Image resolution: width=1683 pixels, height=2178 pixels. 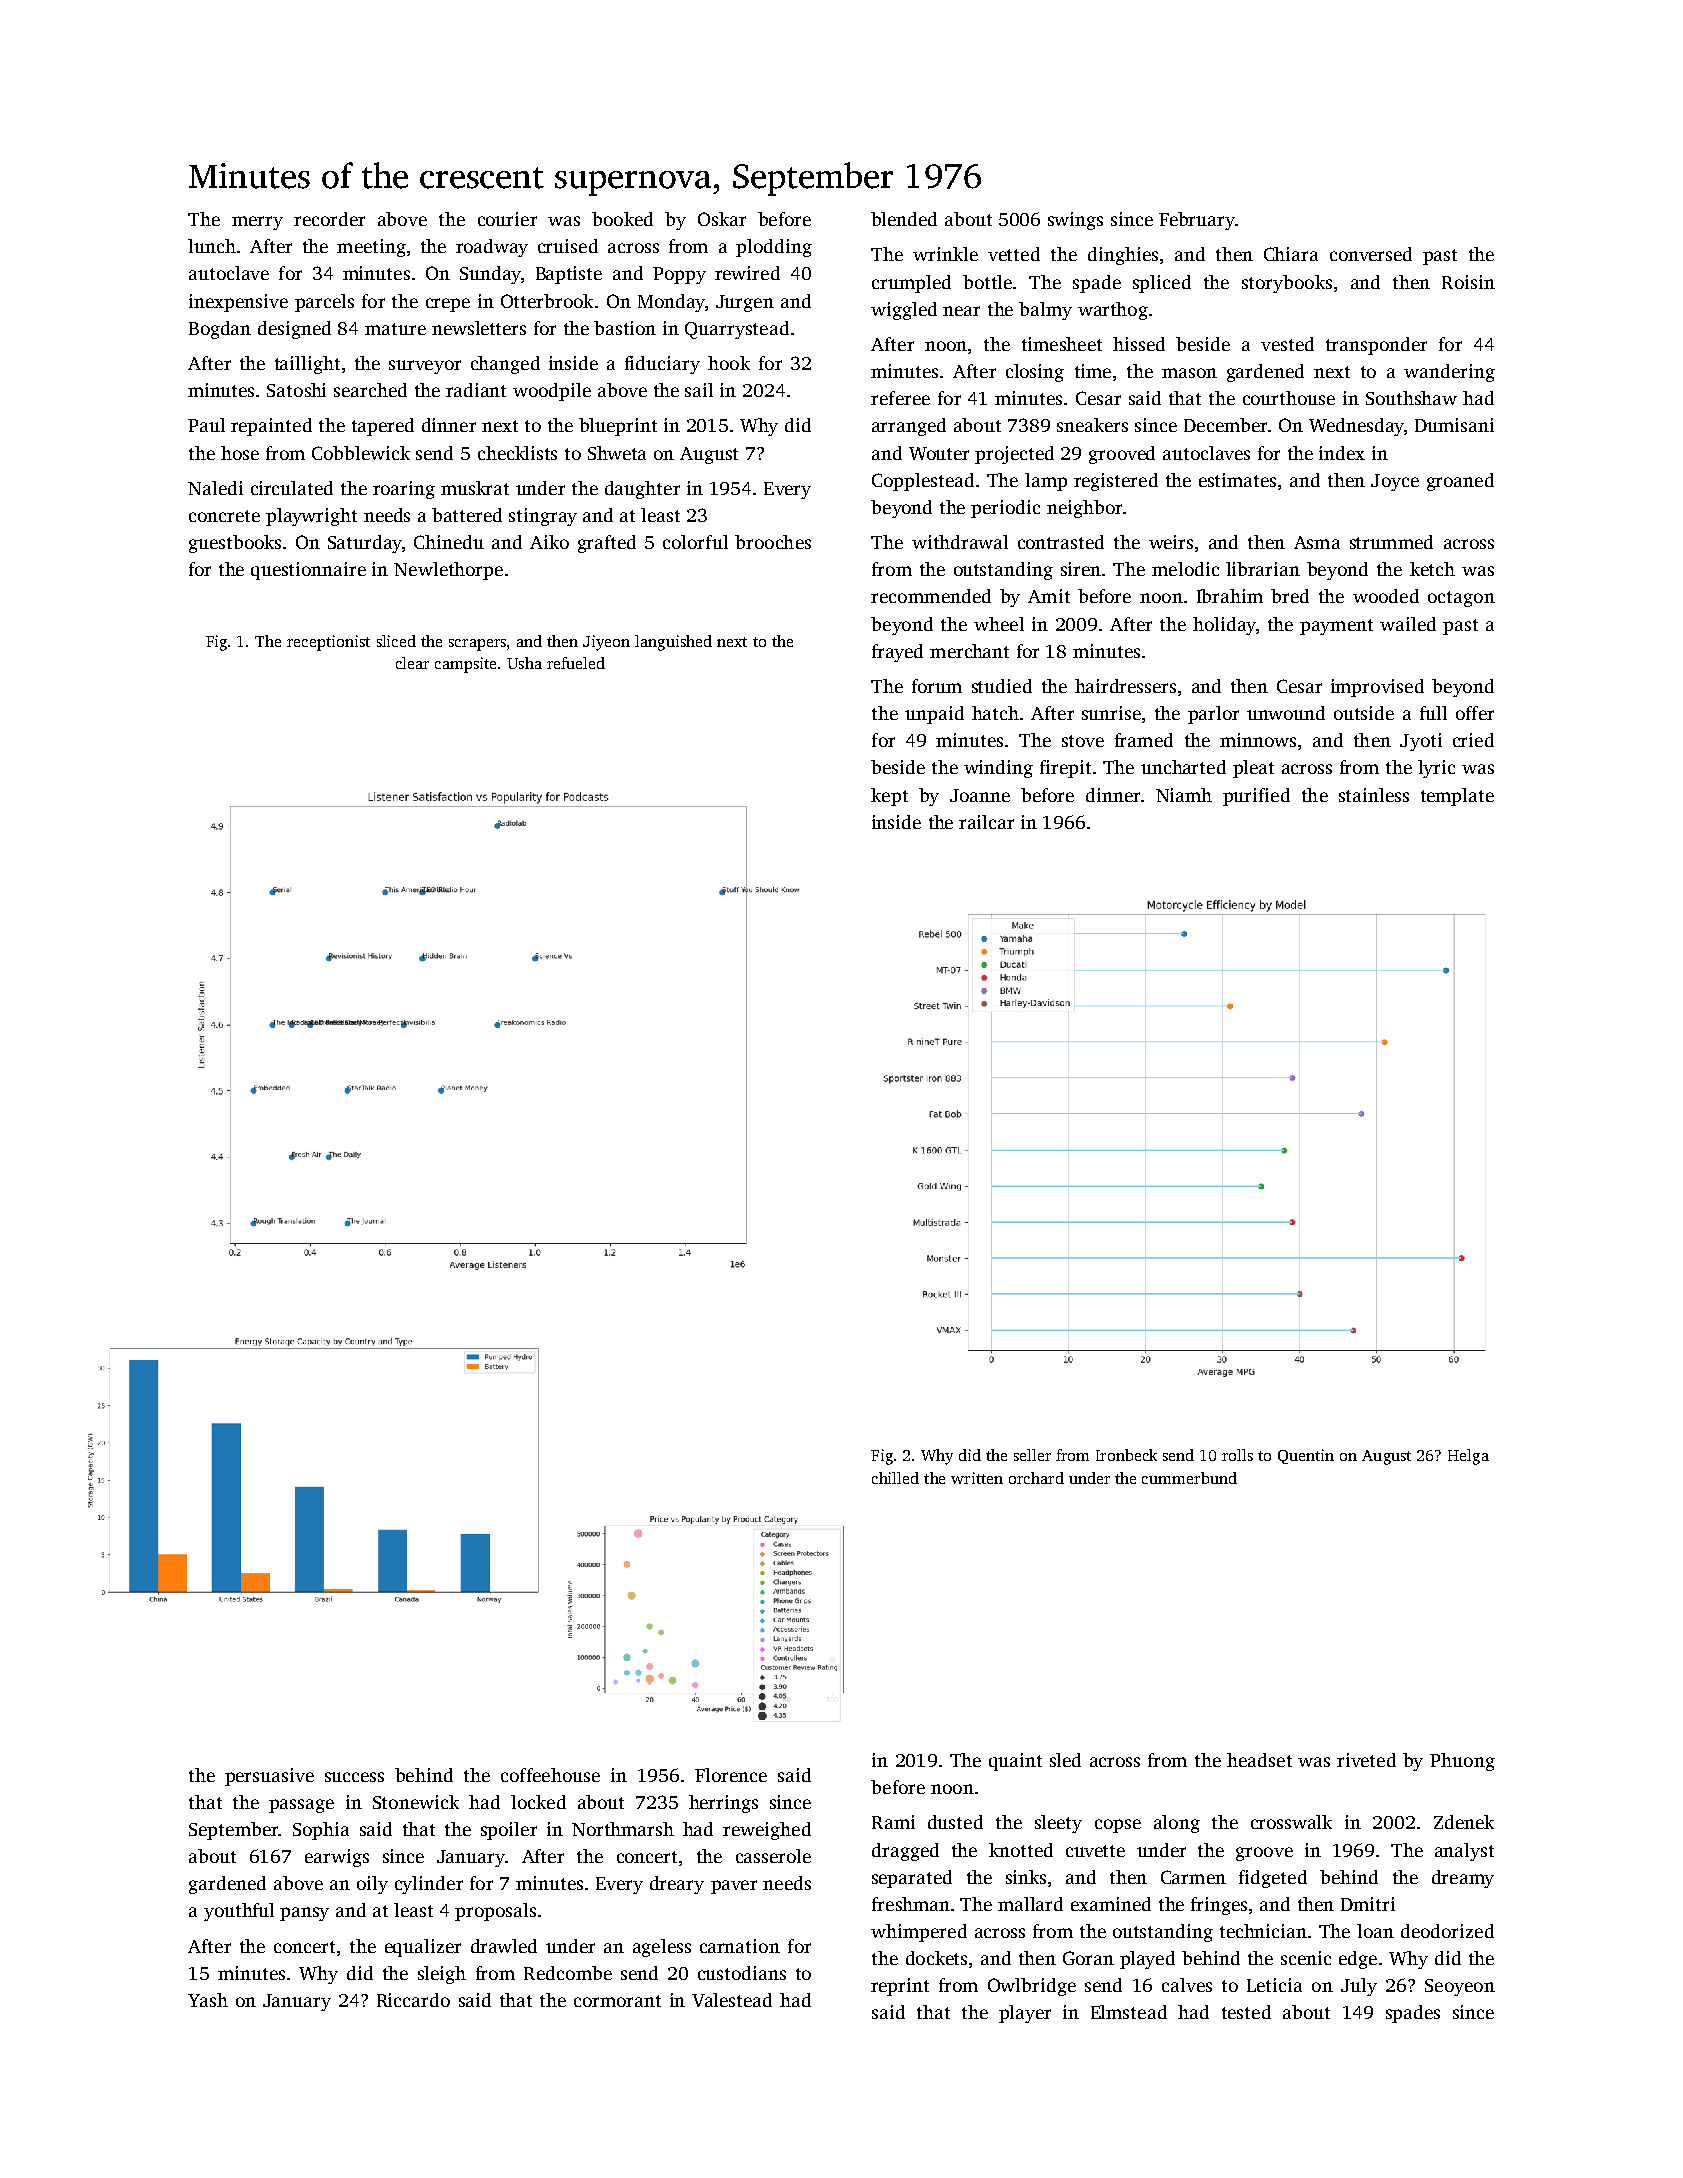 What do you see at coordinates (773, 542) in the screenshot?
I see `brooches` at bounding box center [773, 542].
